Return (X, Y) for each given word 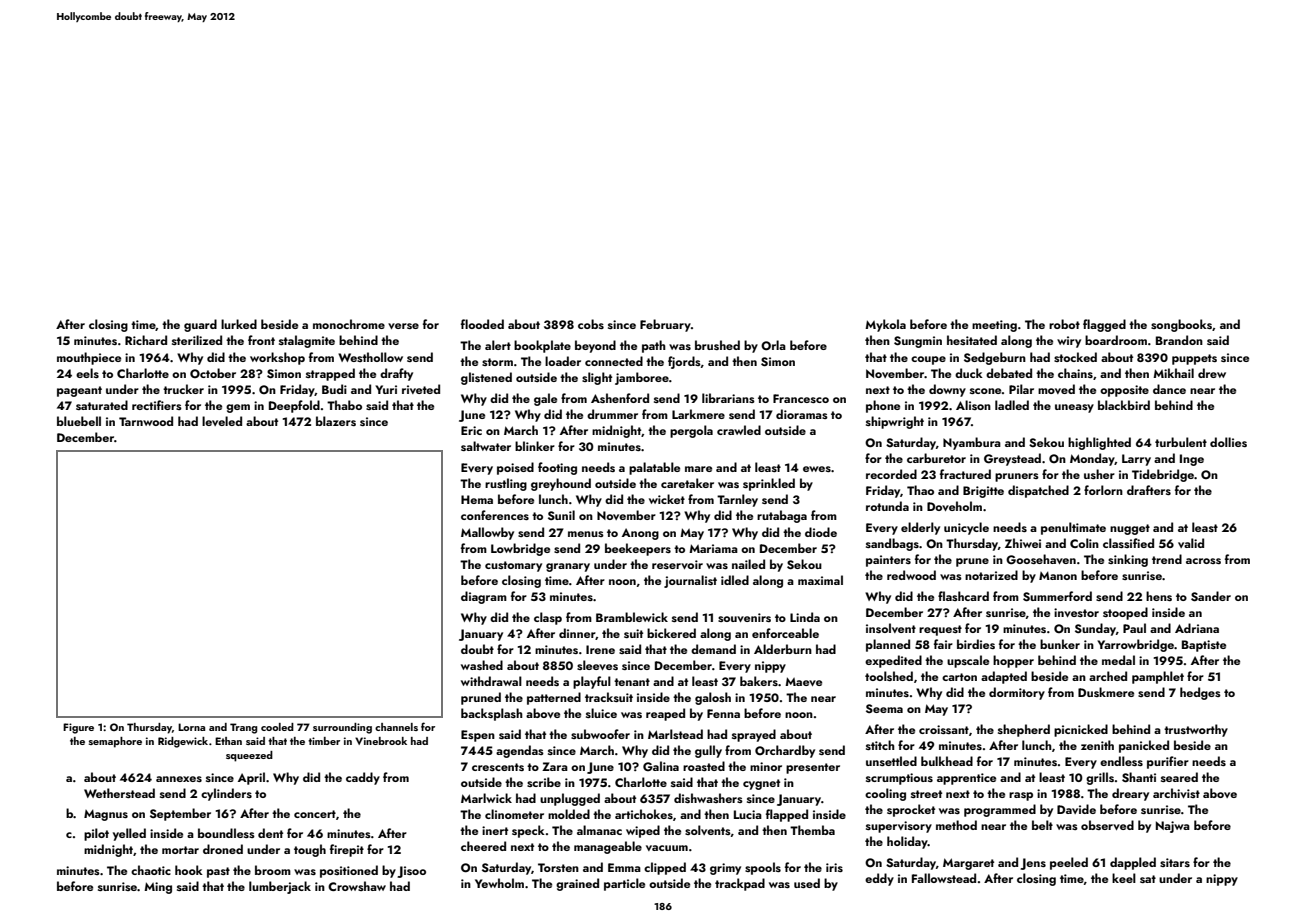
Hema (477, 499)
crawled (739, 430)
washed (482, 665)
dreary (1130, 794)
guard (200, 325)
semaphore (115, 742)
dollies (1228, 442)
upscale (968, 661)
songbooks (1181, 325)
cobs (591, 324)
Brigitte (983, 492)
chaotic (151, 870)
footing (557, 468)
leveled (222, 421)
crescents (498, 767)
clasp (548, 618)
